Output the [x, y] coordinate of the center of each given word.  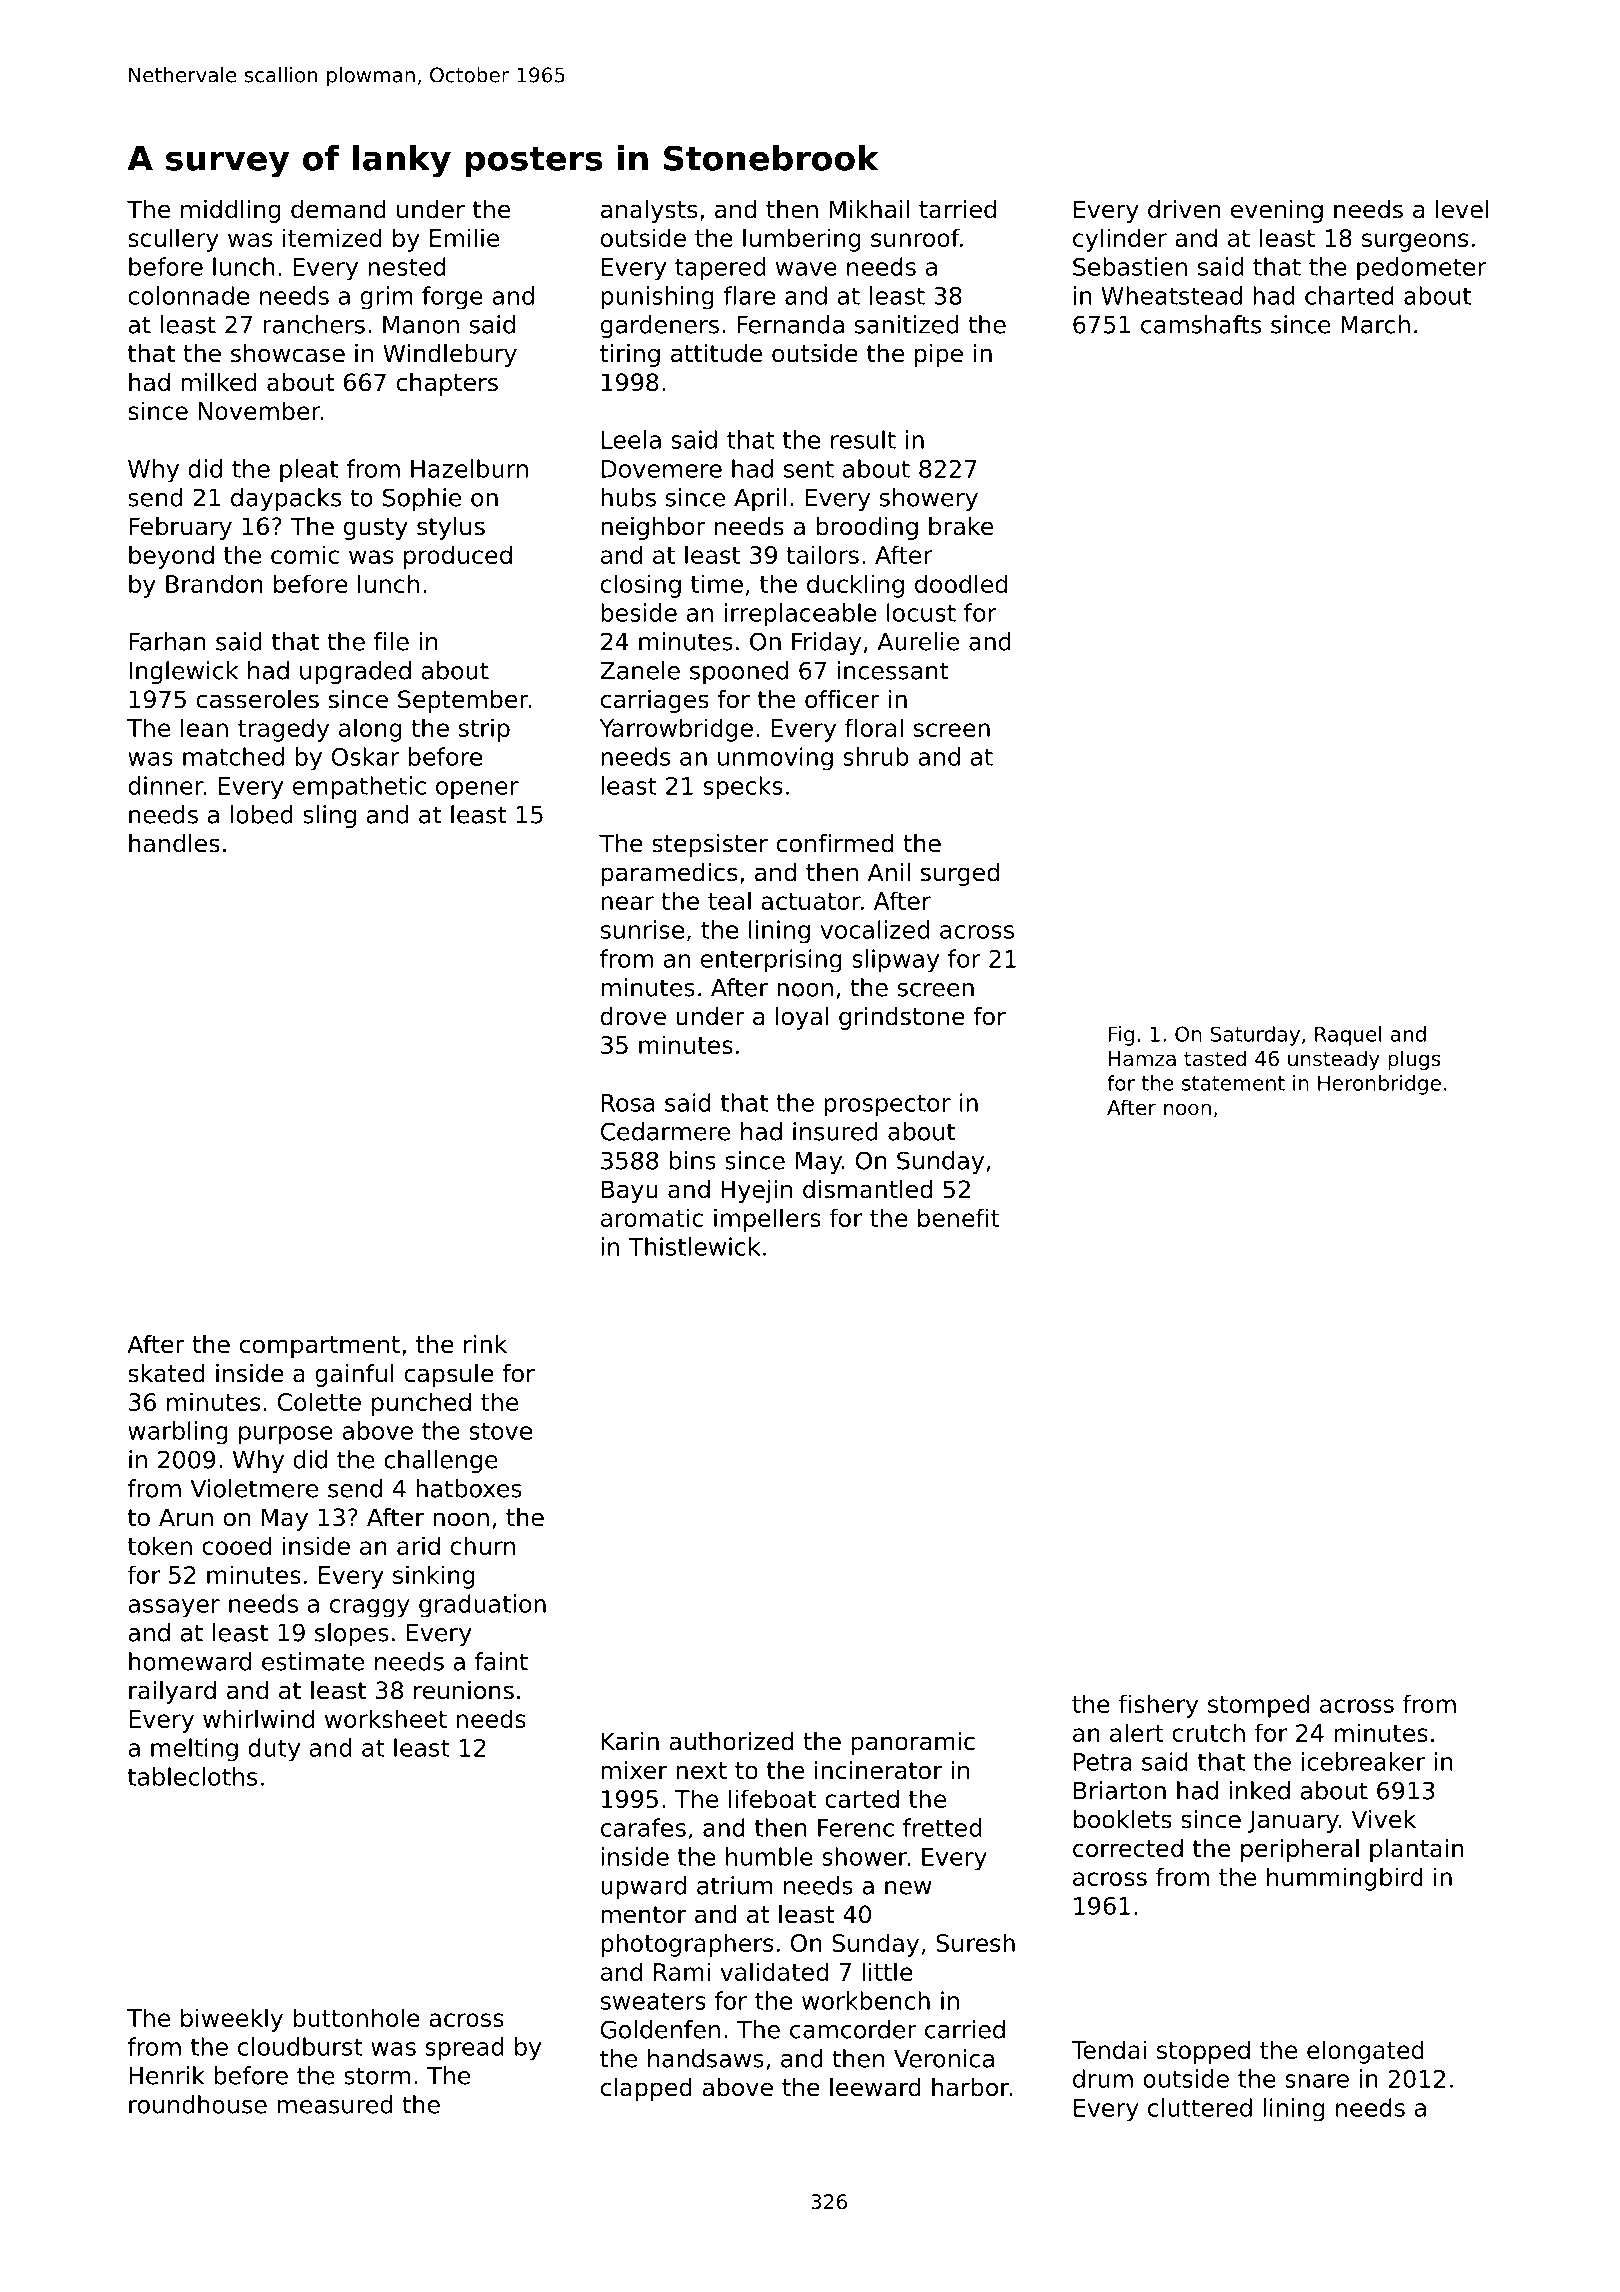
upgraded [355, 672]
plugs [1414, 1060]
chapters [447, 384]
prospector [887, 1106]
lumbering [801, 240]
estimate [313, 1661]
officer [842, 699]
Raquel [1348, 1036]
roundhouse [198, 2104]
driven [1184, 209]
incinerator [878, 1770]
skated [166, 1373]
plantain [1417, 1850]
